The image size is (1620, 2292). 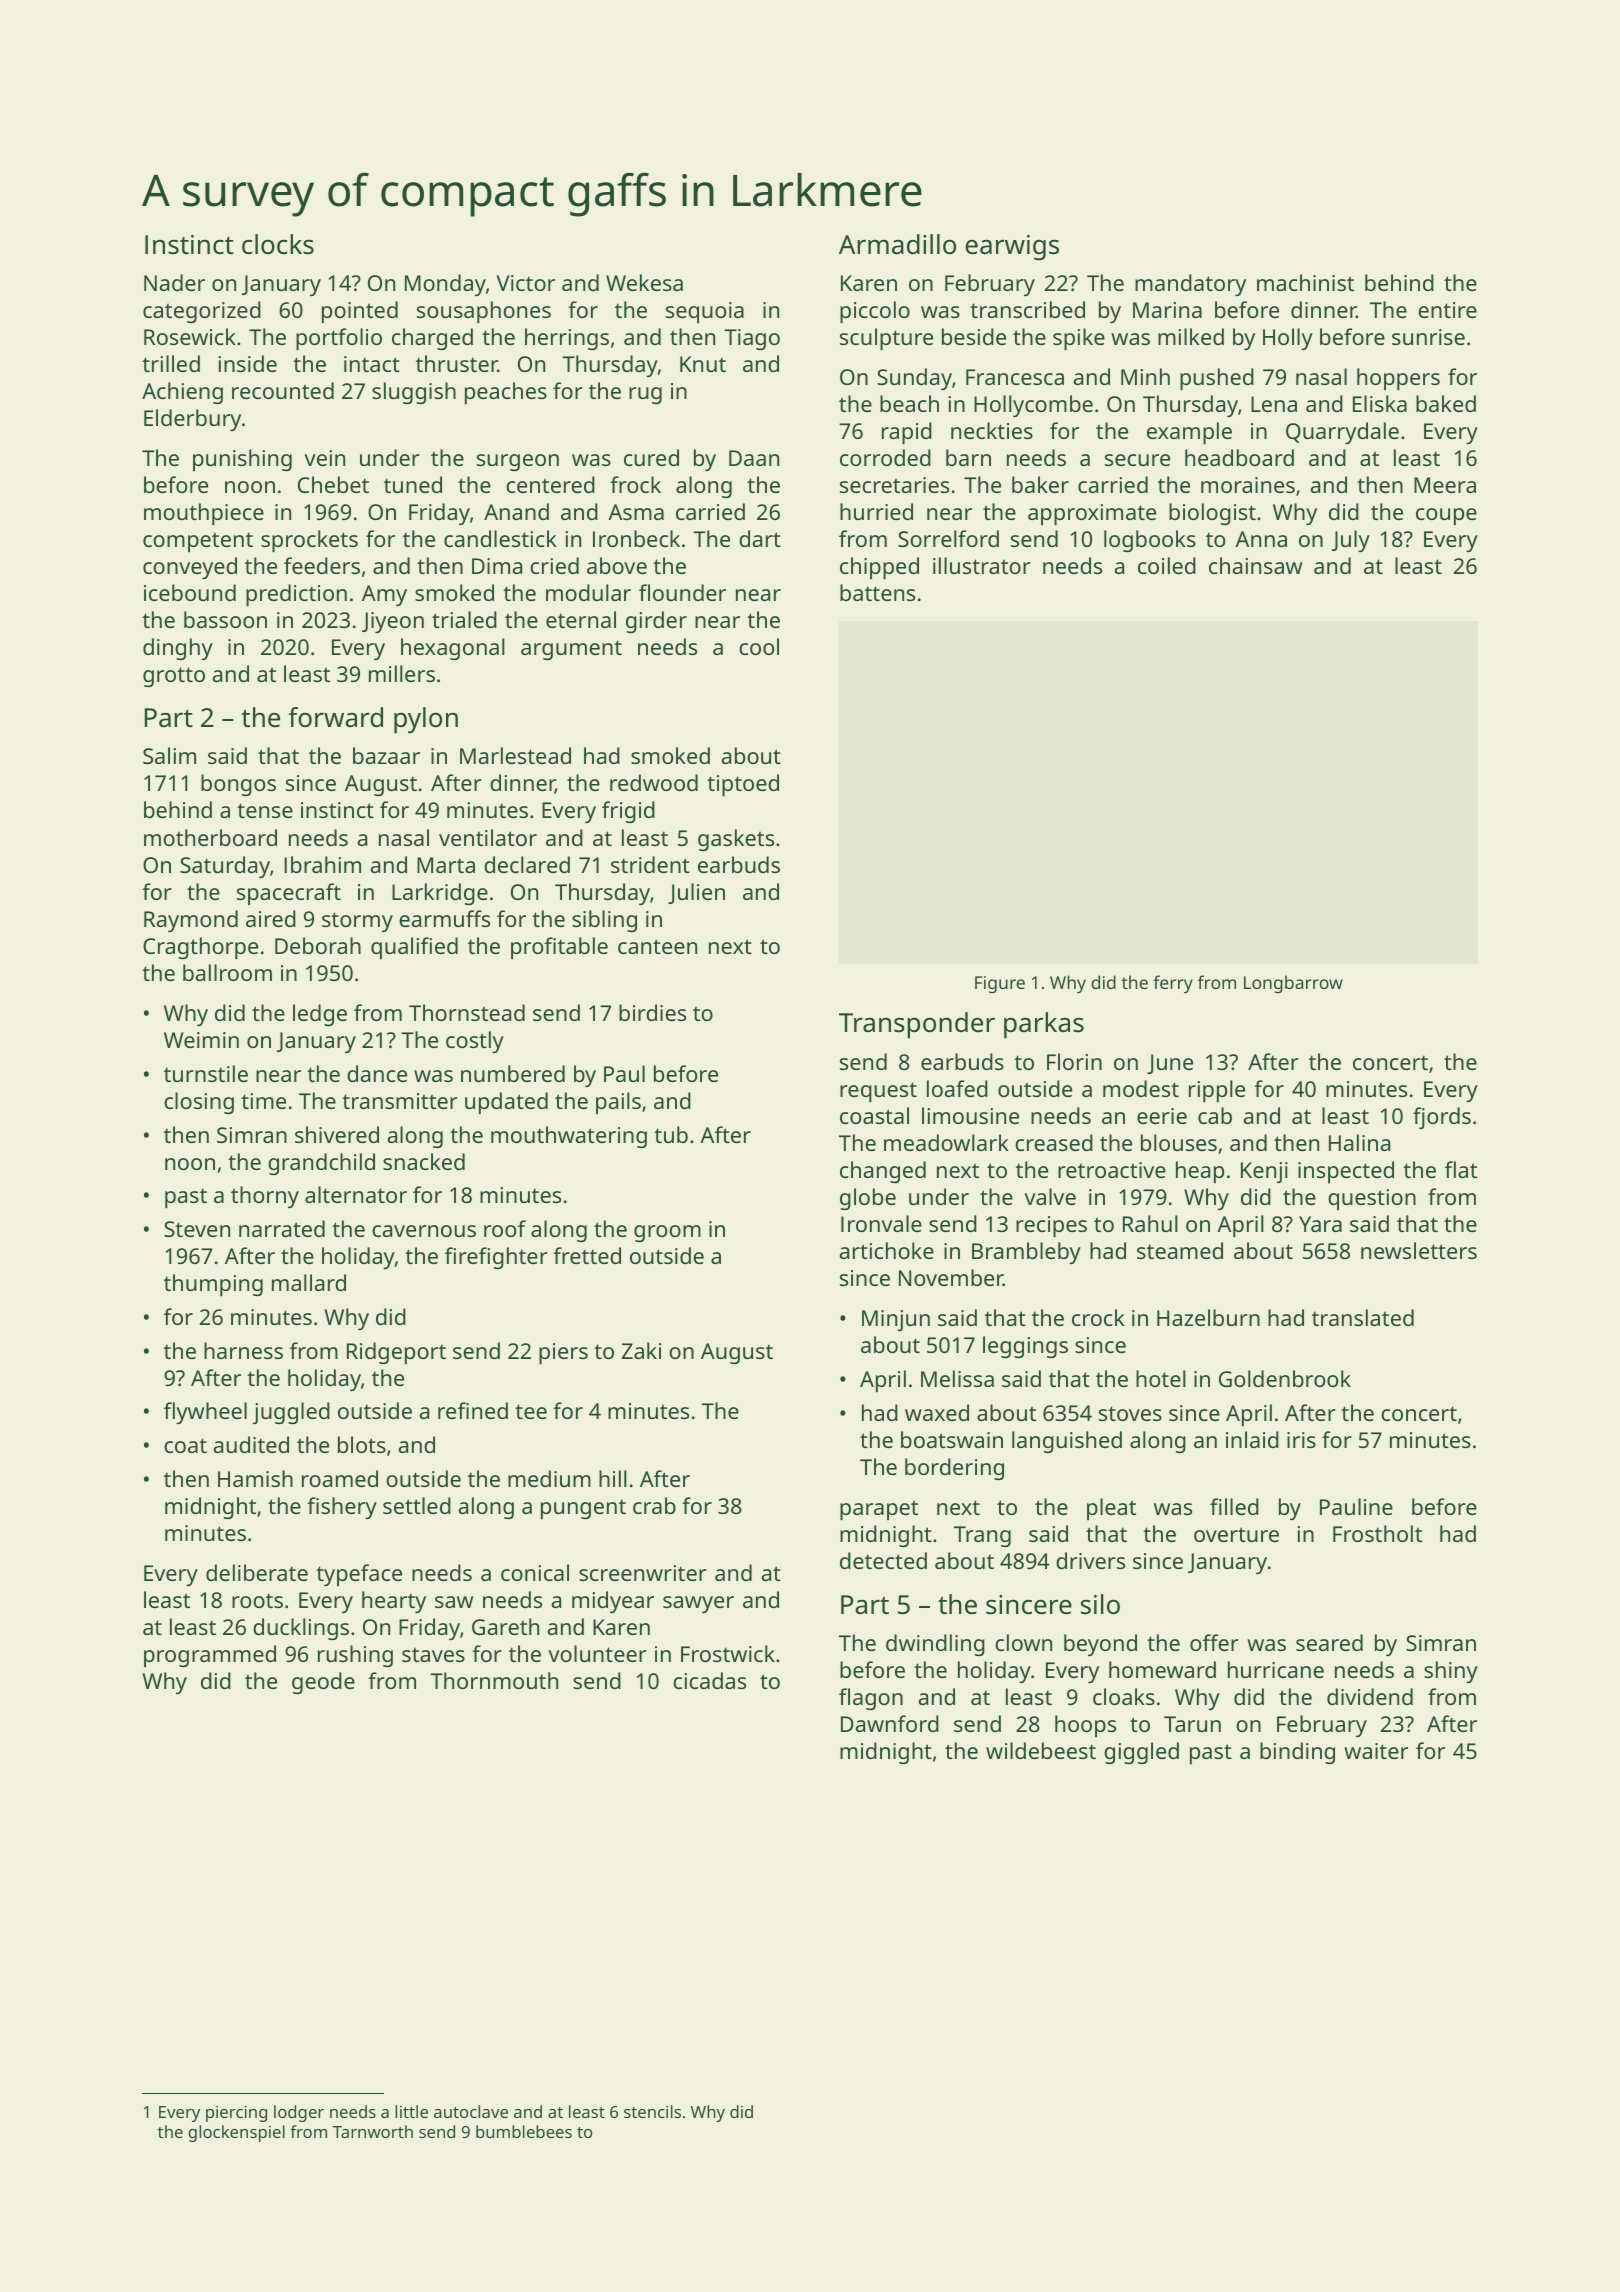 I want to click on Ridgeport, so click(x=396, y=1353).
